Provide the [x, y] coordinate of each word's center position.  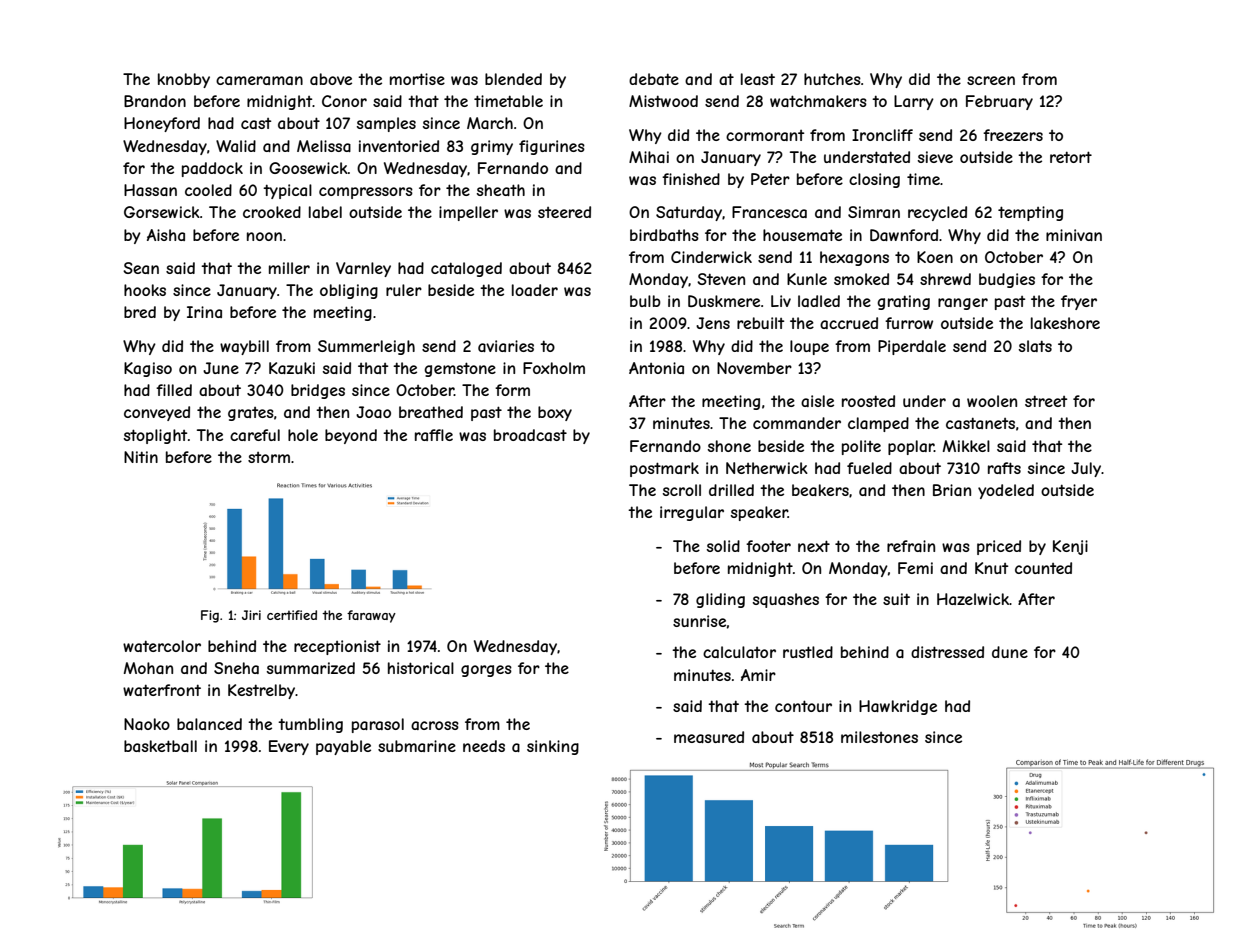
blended [513, 79]
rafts [1004, 468]
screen [991, 80]
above [331, 79]
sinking [553, 747]
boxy [555, 413]
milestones [879, 737]
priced [999, 547]
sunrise [699, 621]
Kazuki [292, 368]
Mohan [148, 668]
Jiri [251, 615]
